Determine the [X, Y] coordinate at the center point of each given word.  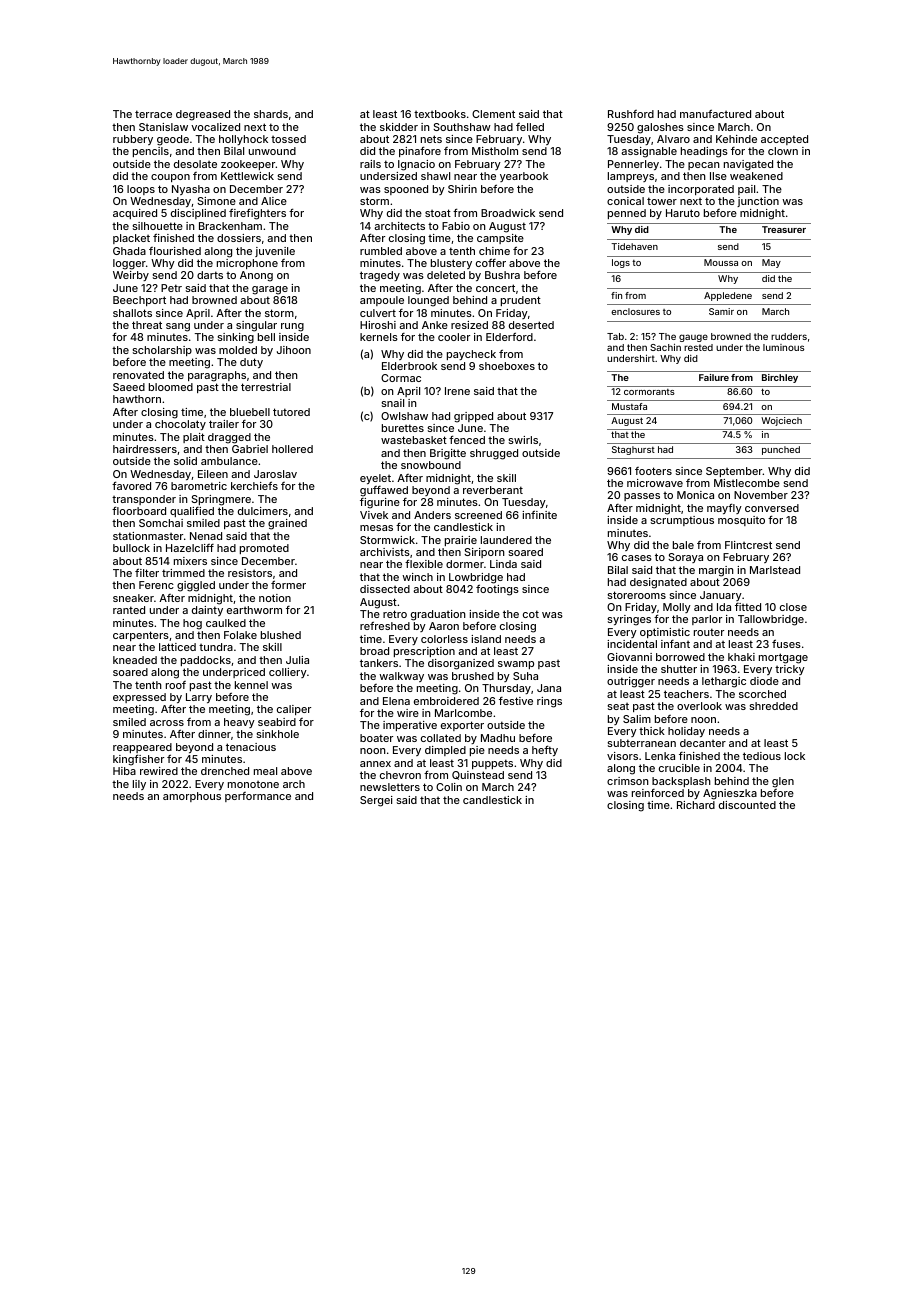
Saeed [129, 387]
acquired [135, 214]
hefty [545, 750]
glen [783, 782]
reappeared [142, 748]
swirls [523, 440]
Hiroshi [378, 325]
